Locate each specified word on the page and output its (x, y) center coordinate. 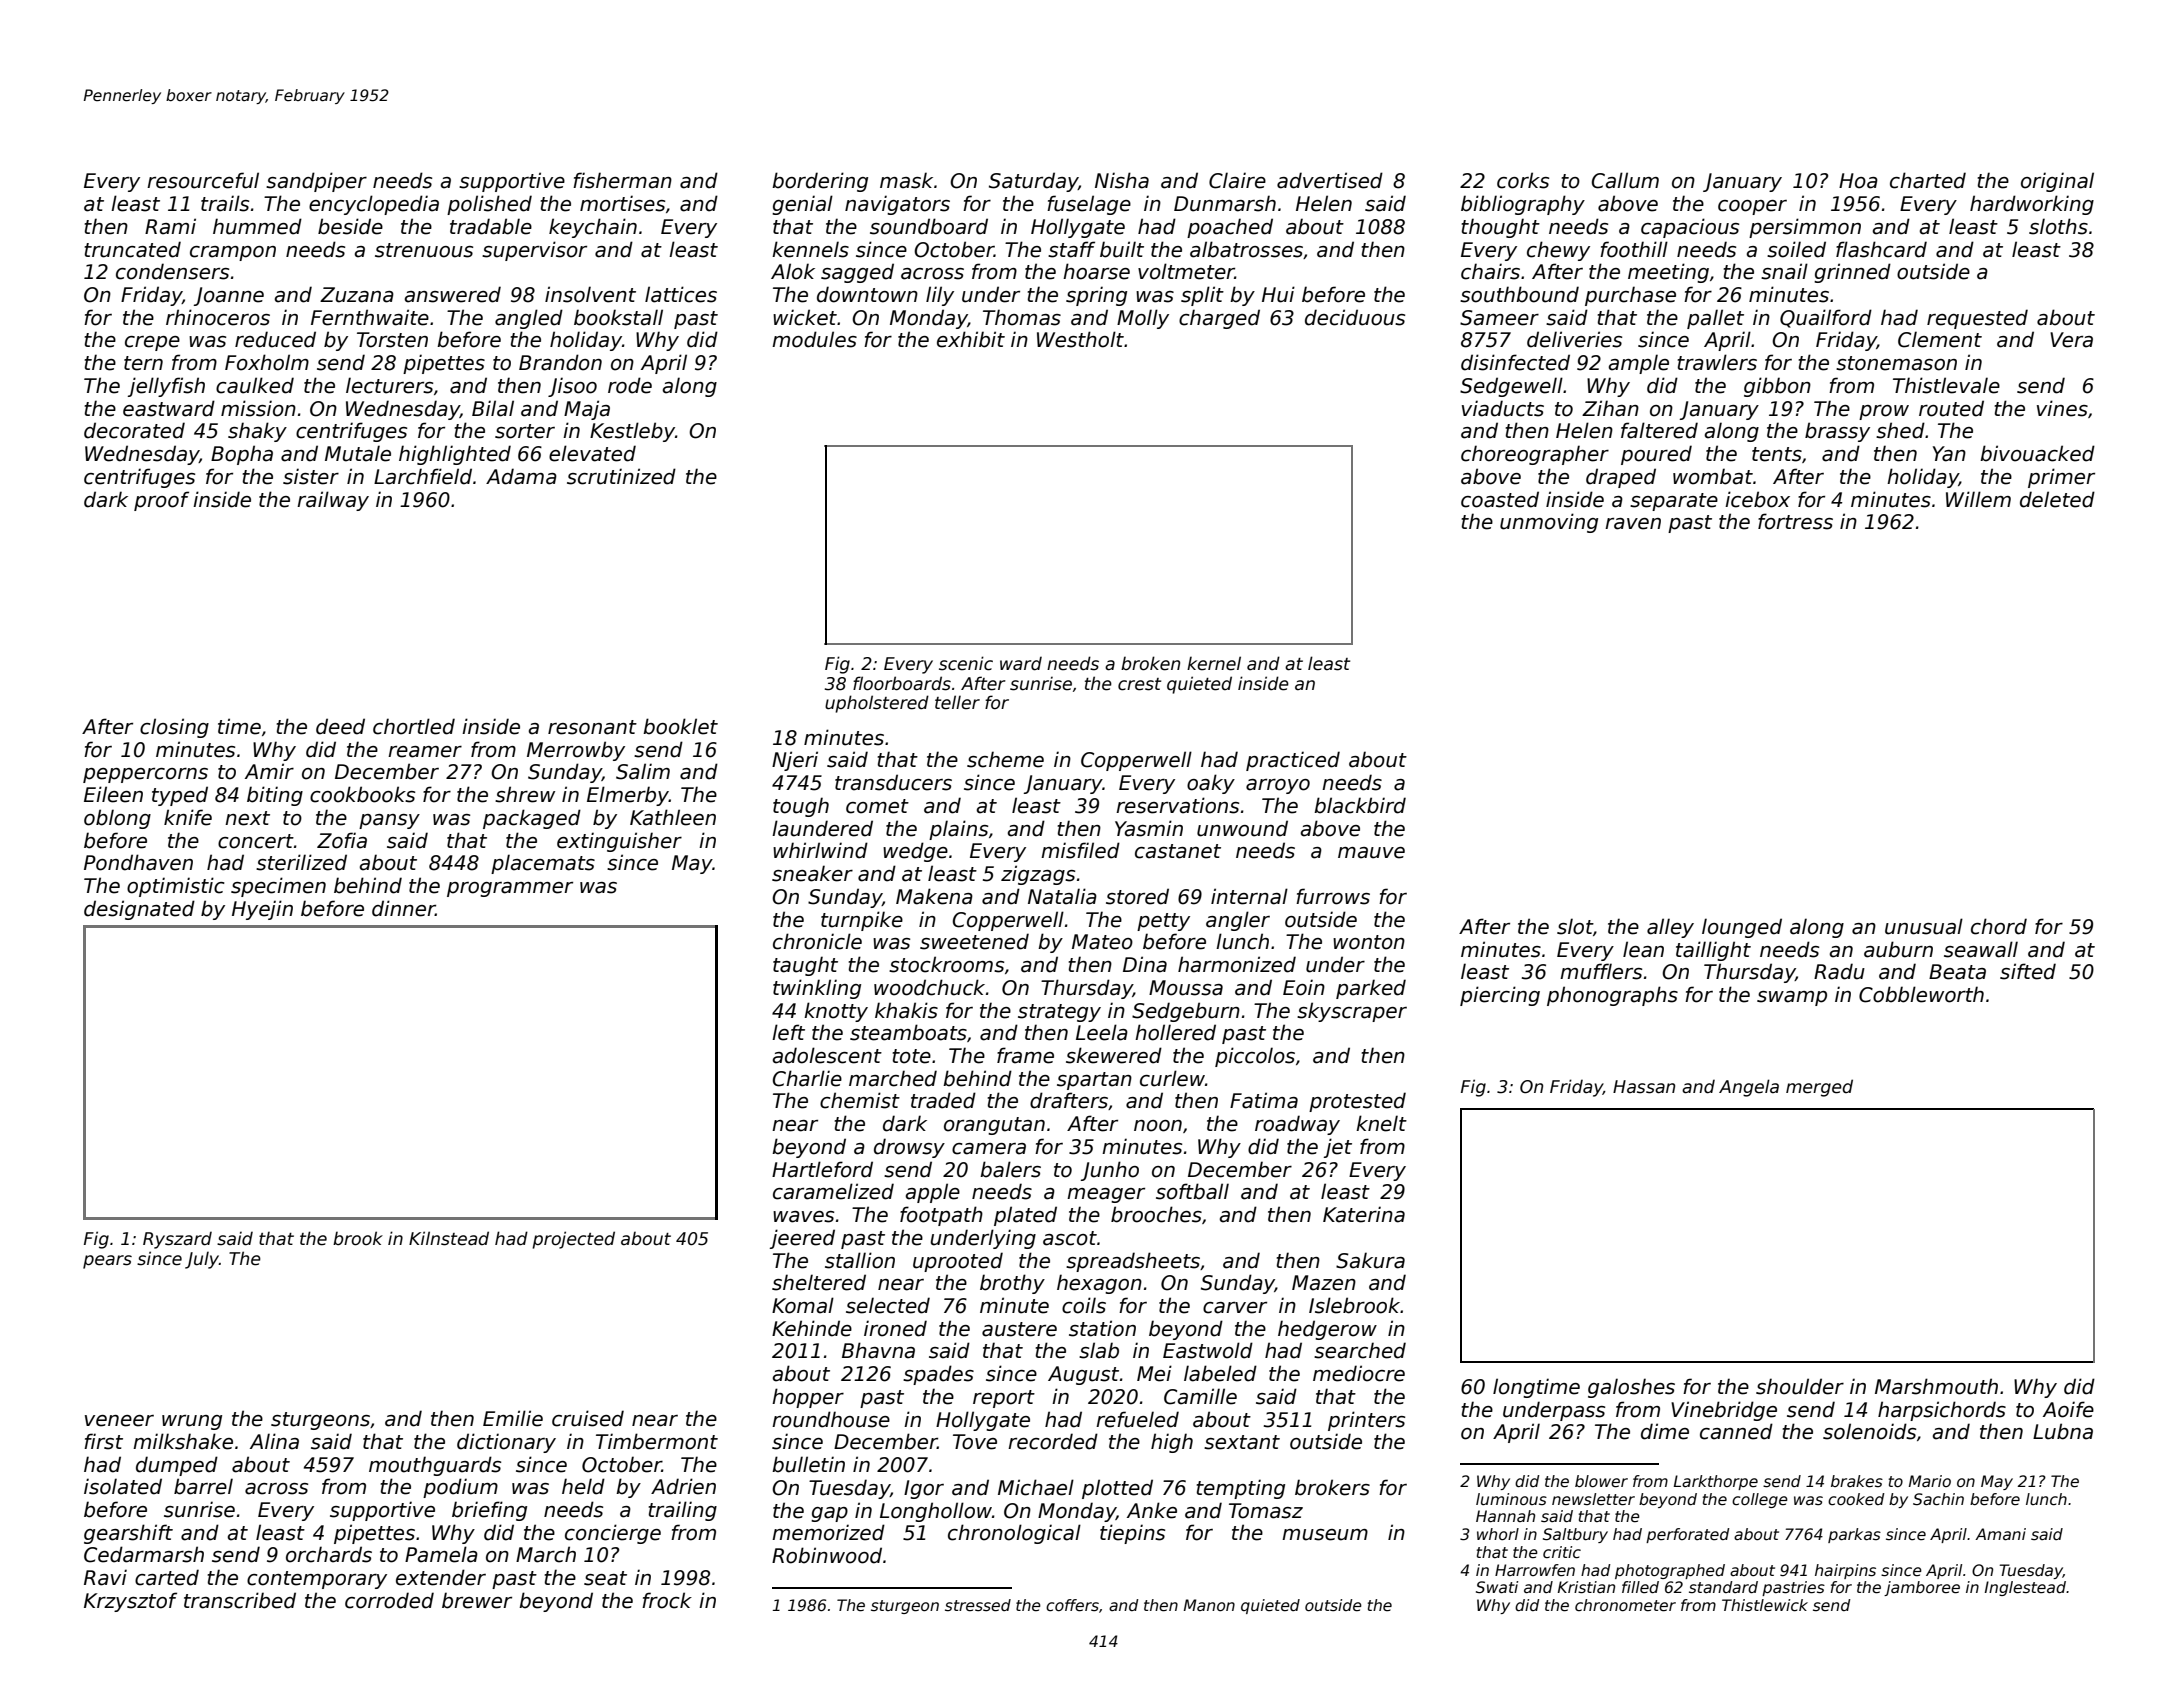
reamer (425, 752)
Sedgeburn (1186, 1012)
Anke (1152, 1510)
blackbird (1360, 805)
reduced (275, 339)
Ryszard (177, 1240)
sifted (2028, 971)
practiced (1293, 761)
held (583, 1486)
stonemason (1896, 363)
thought (1501, 228)
